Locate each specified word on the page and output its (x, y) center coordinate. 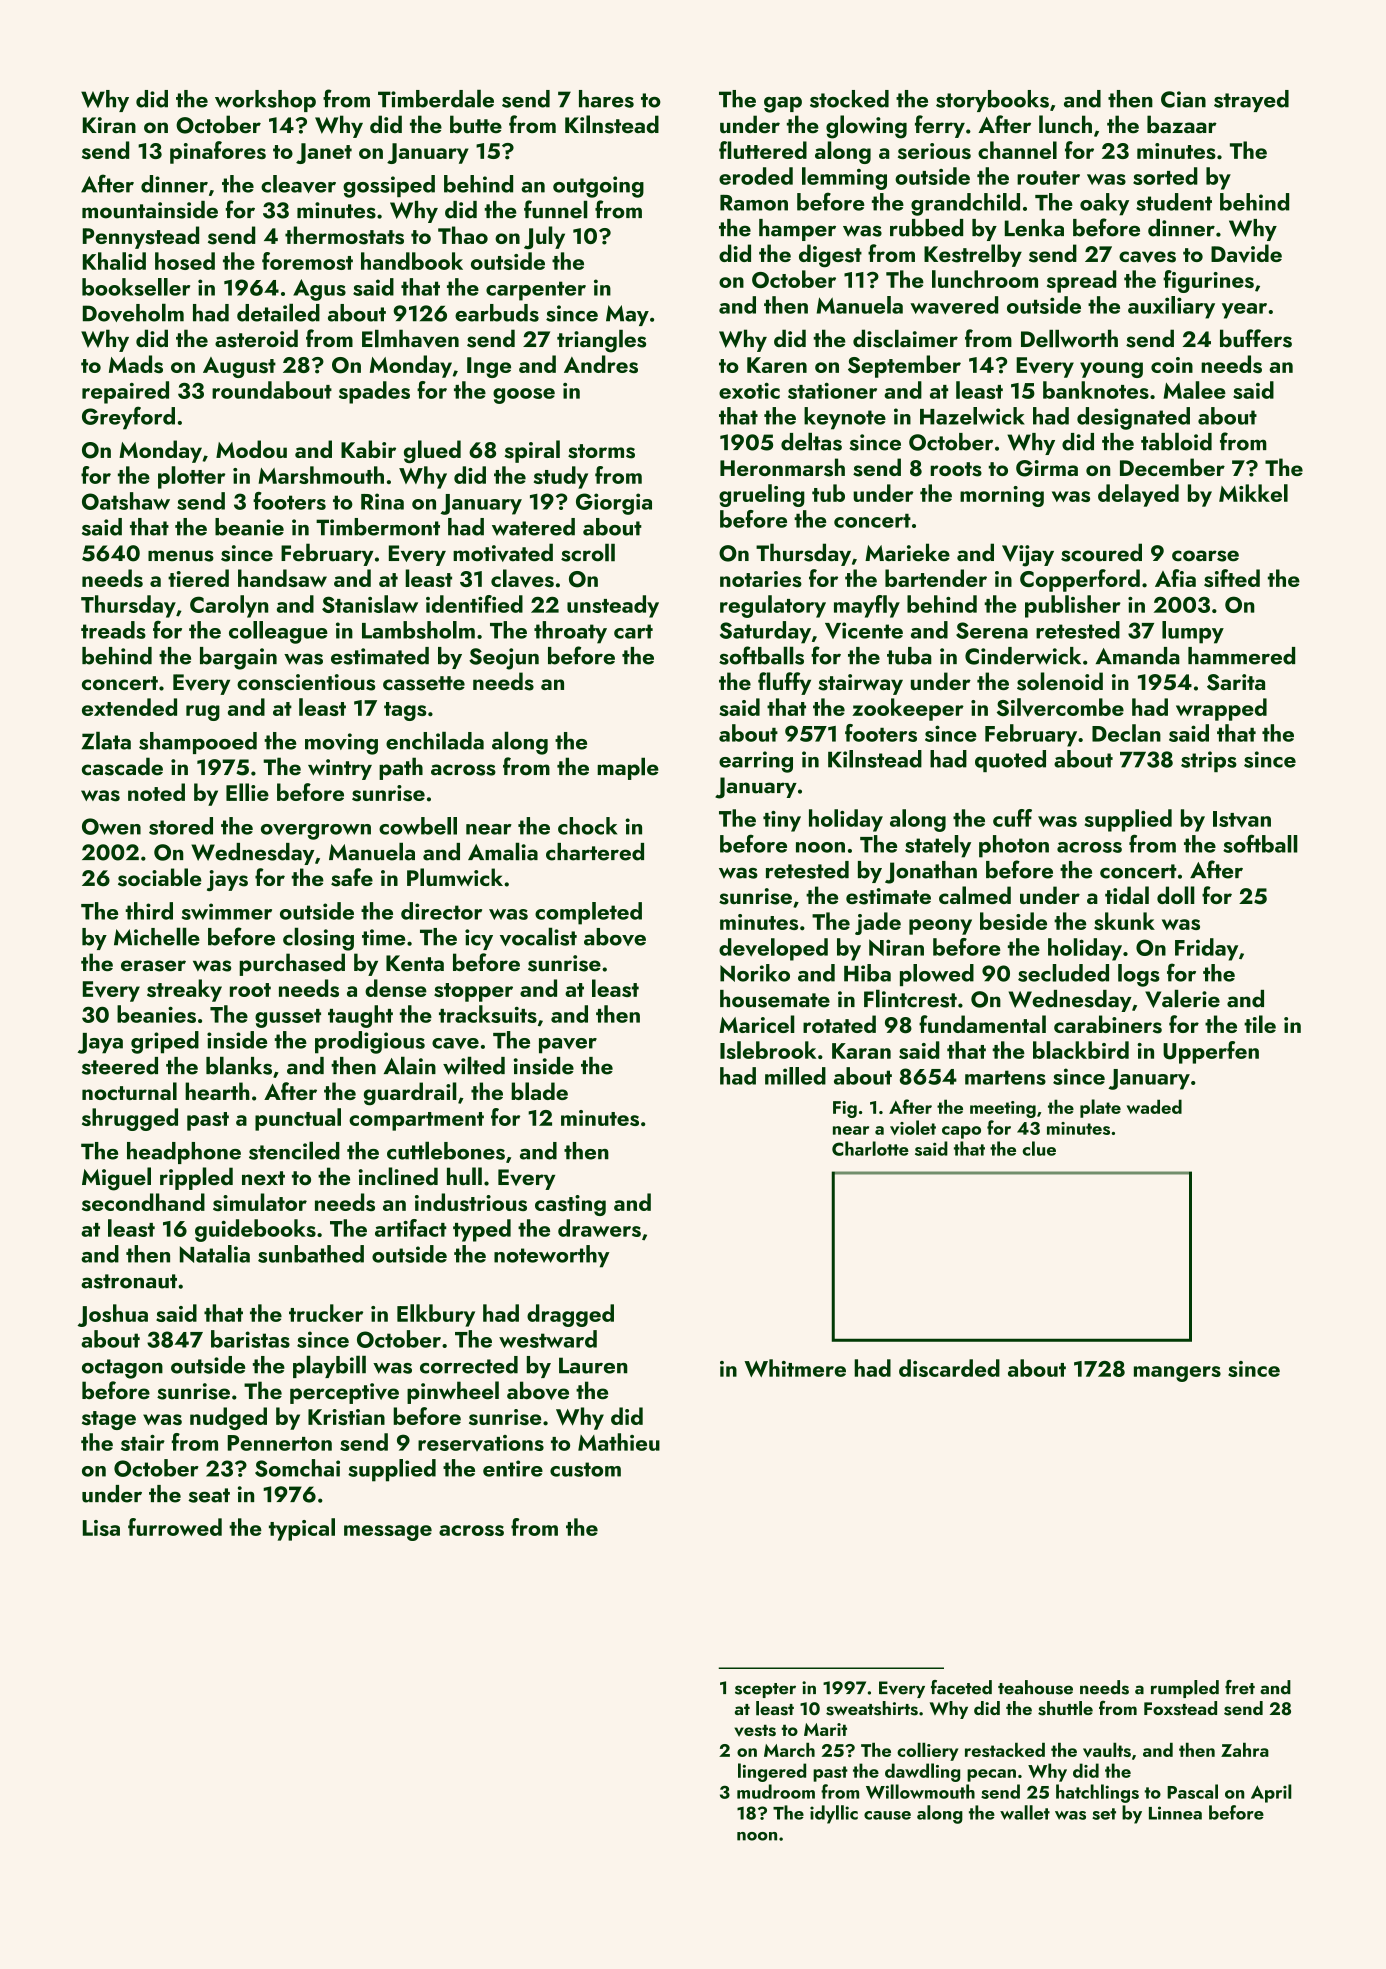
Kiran (109, 125)
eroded (756, 176)
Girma (1047, 468)
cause (887, 1815)
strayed (1251, 101)
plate (1100, 1108)
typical (302, 1529)
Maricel (756, 1024)
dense (396, 988)
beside (1013, 921)
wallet (1025, 1812)
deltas (811, 442)
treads (113, 630)
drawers (599, 1228)
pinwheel (453, 1392)
